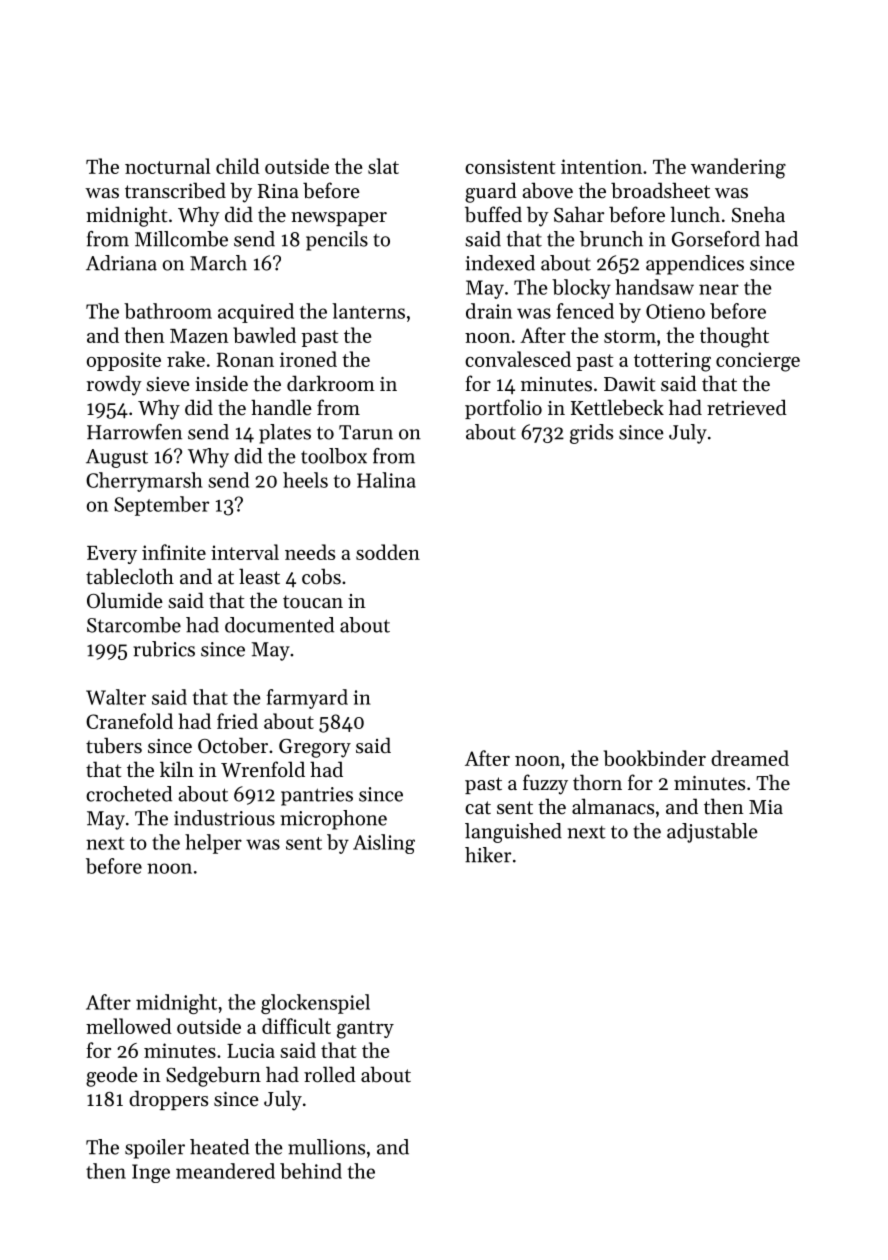  I want to click on slat, so click(383, 166).
